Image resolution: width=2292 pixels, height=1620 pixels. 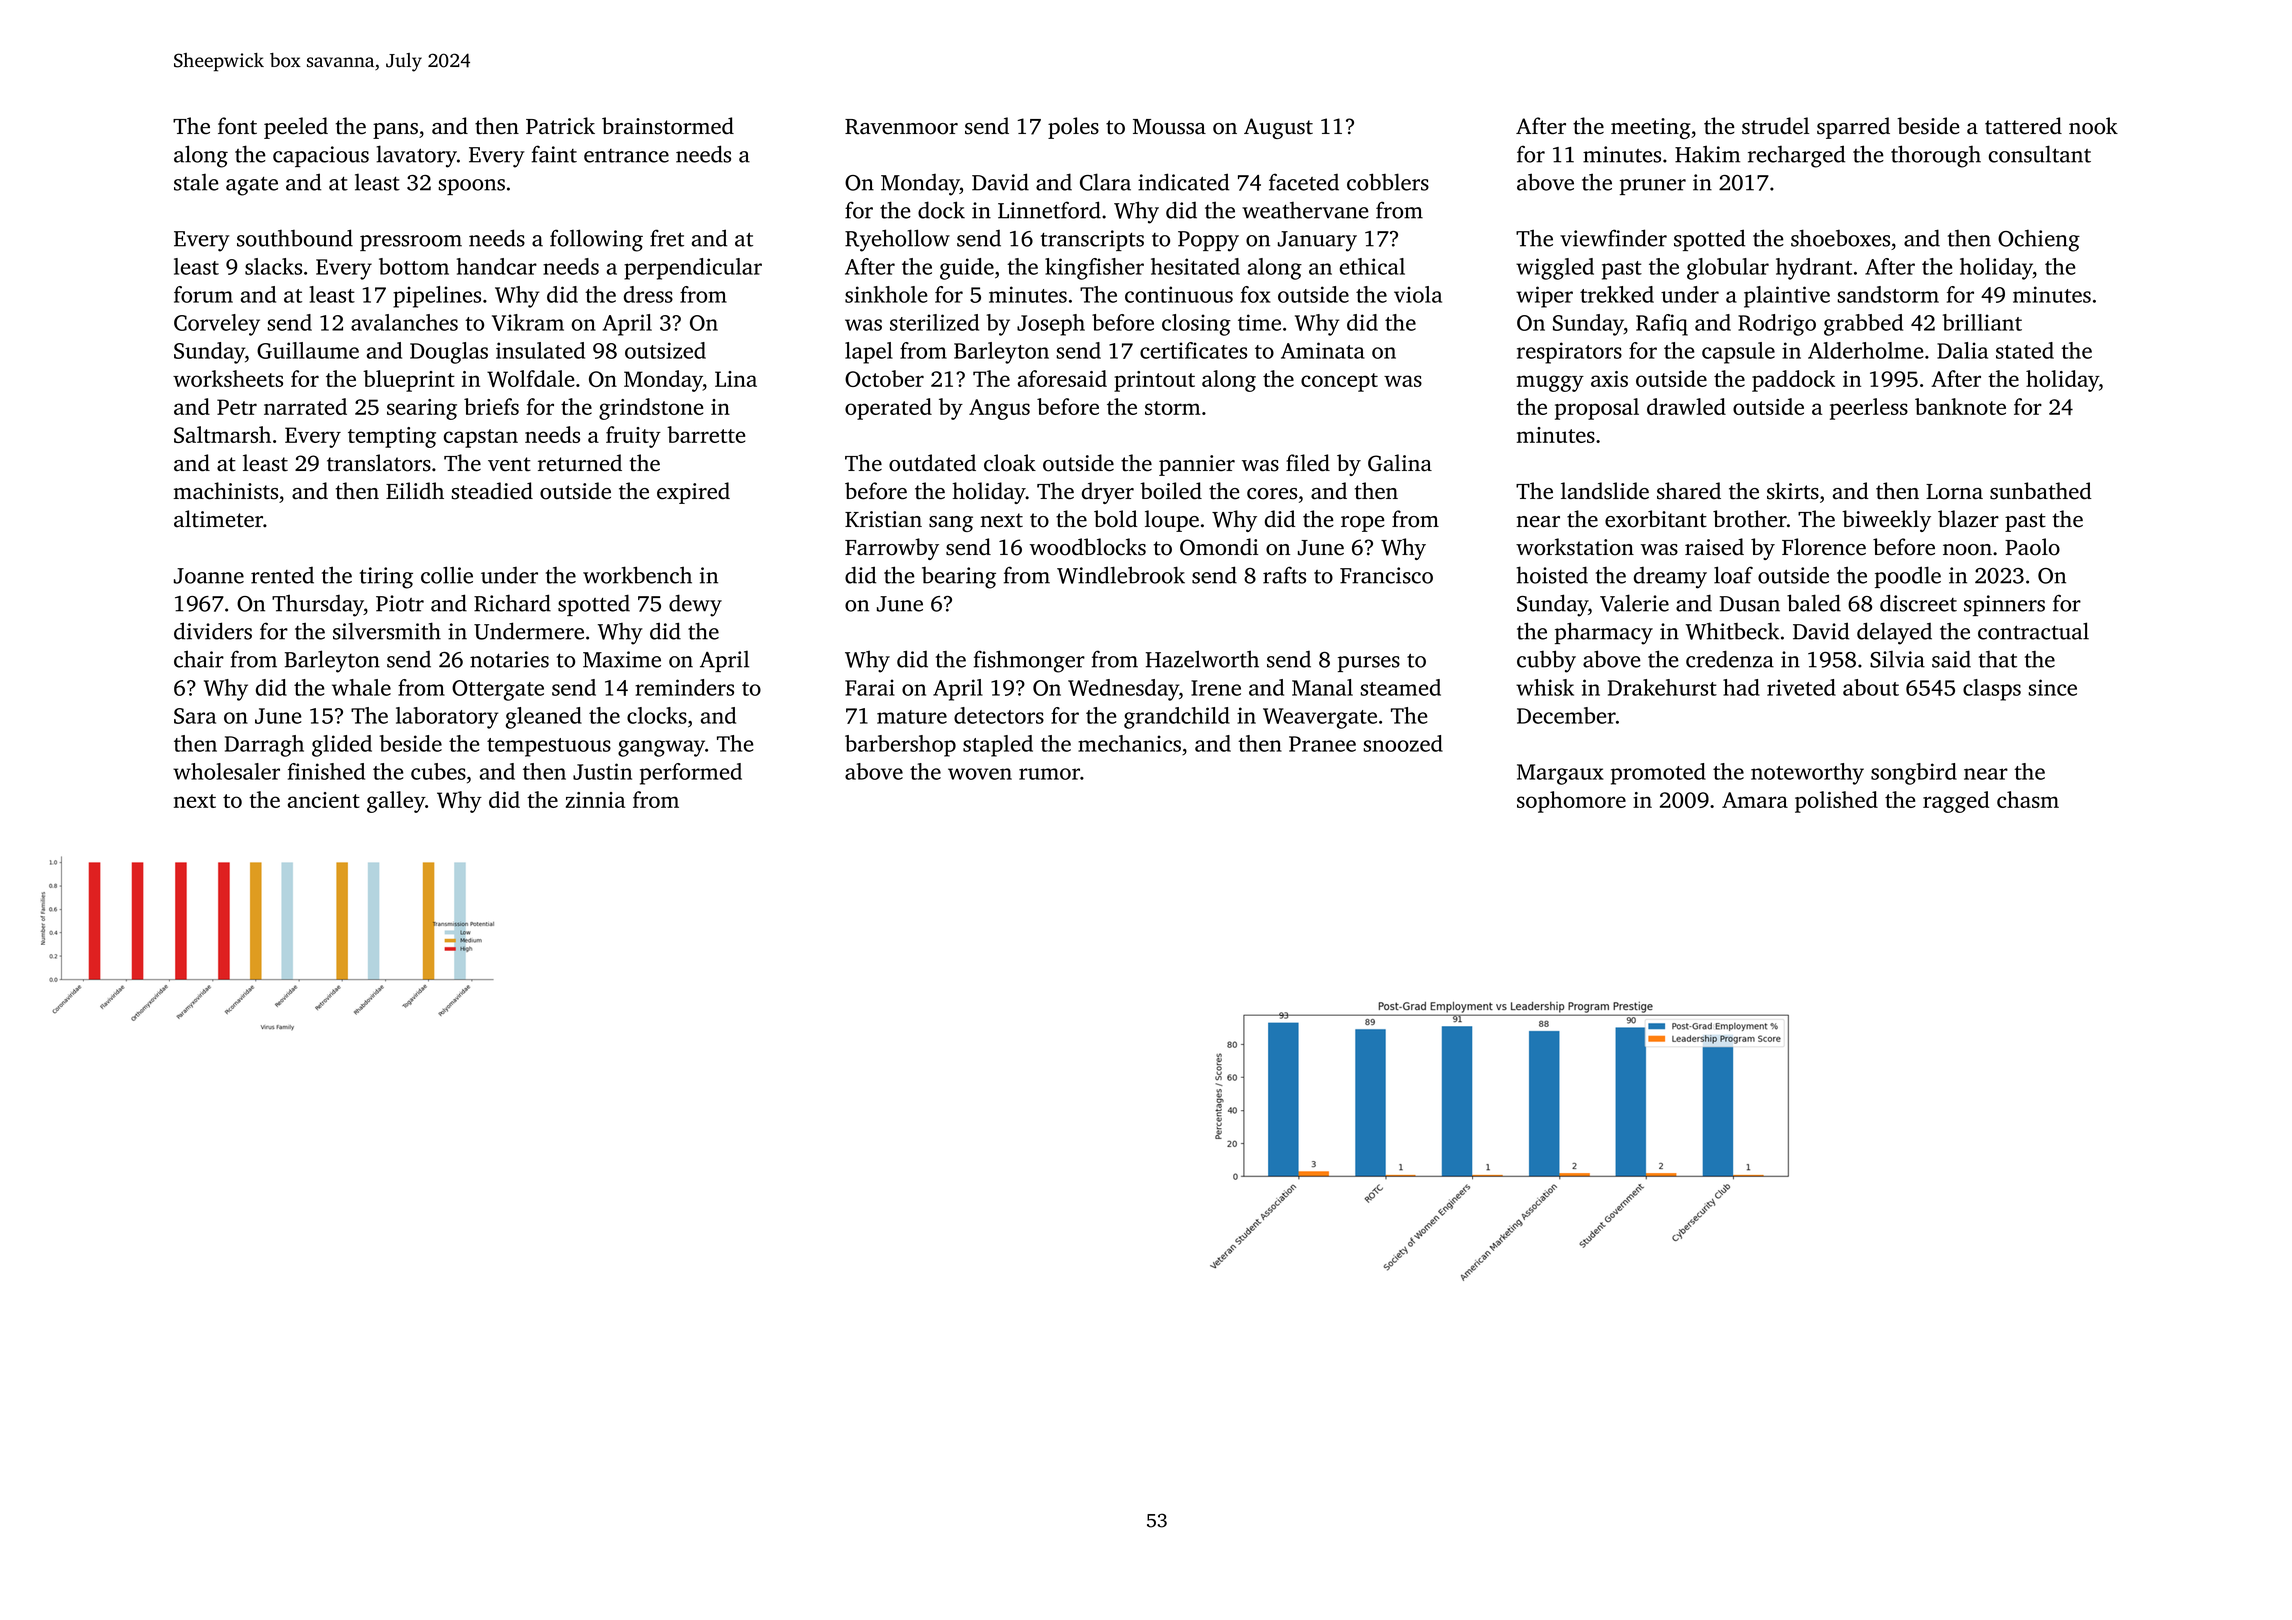 What do you see at coordinates (1169, 127) in the document?
I see `Moussa` at bounding box center [1169, 127].
